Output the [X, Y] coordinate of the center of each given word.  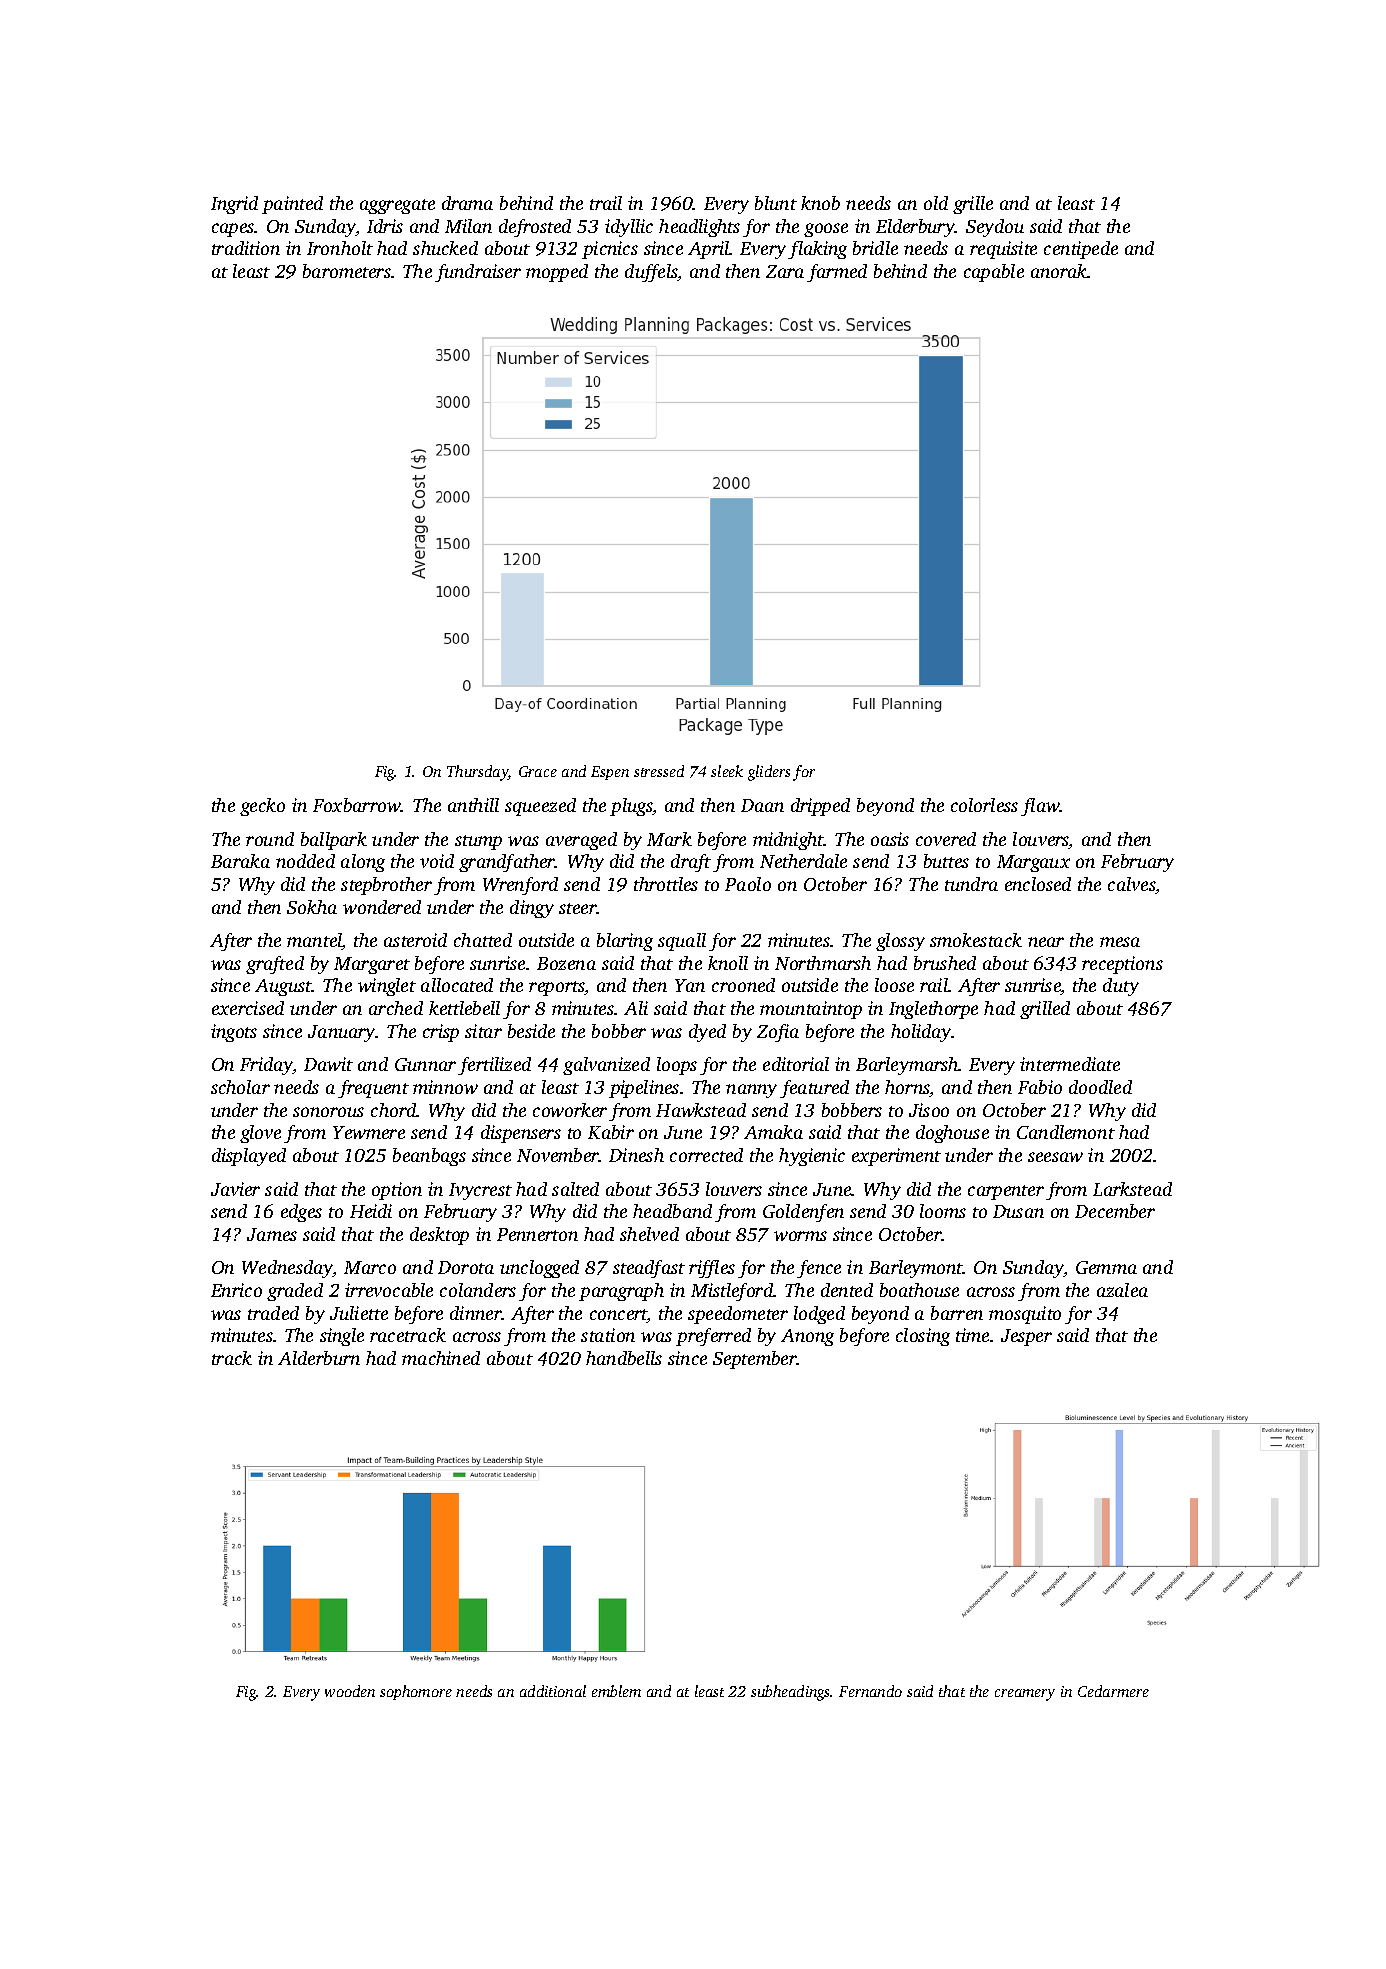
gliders [769, 773]
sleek [727, 771]
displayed [249, 1157]
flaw [1040, 807]
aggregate [397, 206]
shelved [649, 1234]
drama [467, 203]
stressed [659, 771]
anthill [473, 805]
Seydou [995, 228]
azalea [1122, 1290]
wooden [350, 1691]
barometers [347, 271]
